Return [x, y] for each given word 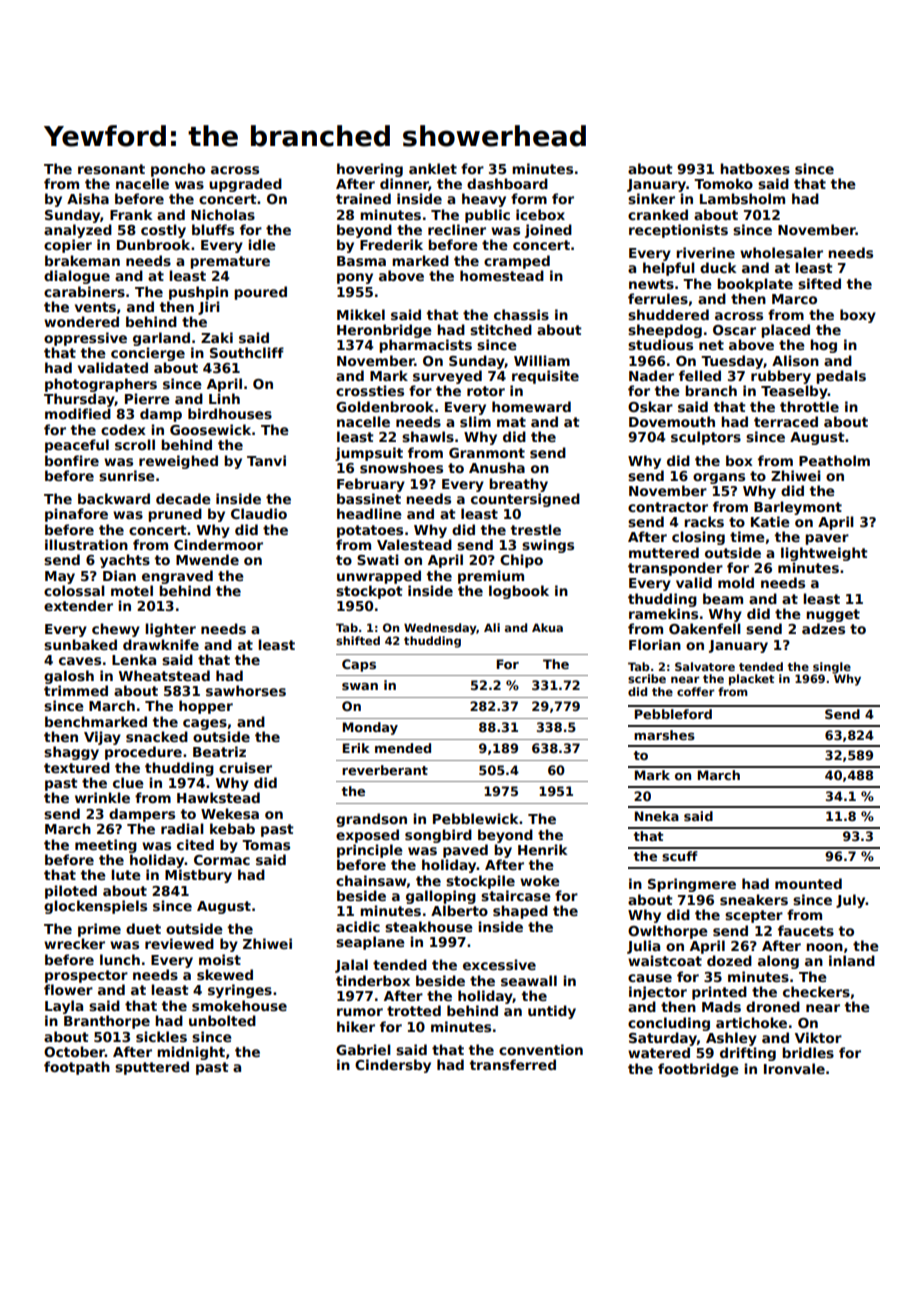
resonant [111, 169]
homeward [531, 406]
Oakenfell [705, 628]
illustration [86, 544]
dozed [729, 960]
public [487, 216]
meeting [106, 846]
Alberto [459, 910]
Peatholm [834, 460]
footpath [77, 1068]
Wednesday [440, 629]
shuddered [668, 314]
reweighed [178, 462]
